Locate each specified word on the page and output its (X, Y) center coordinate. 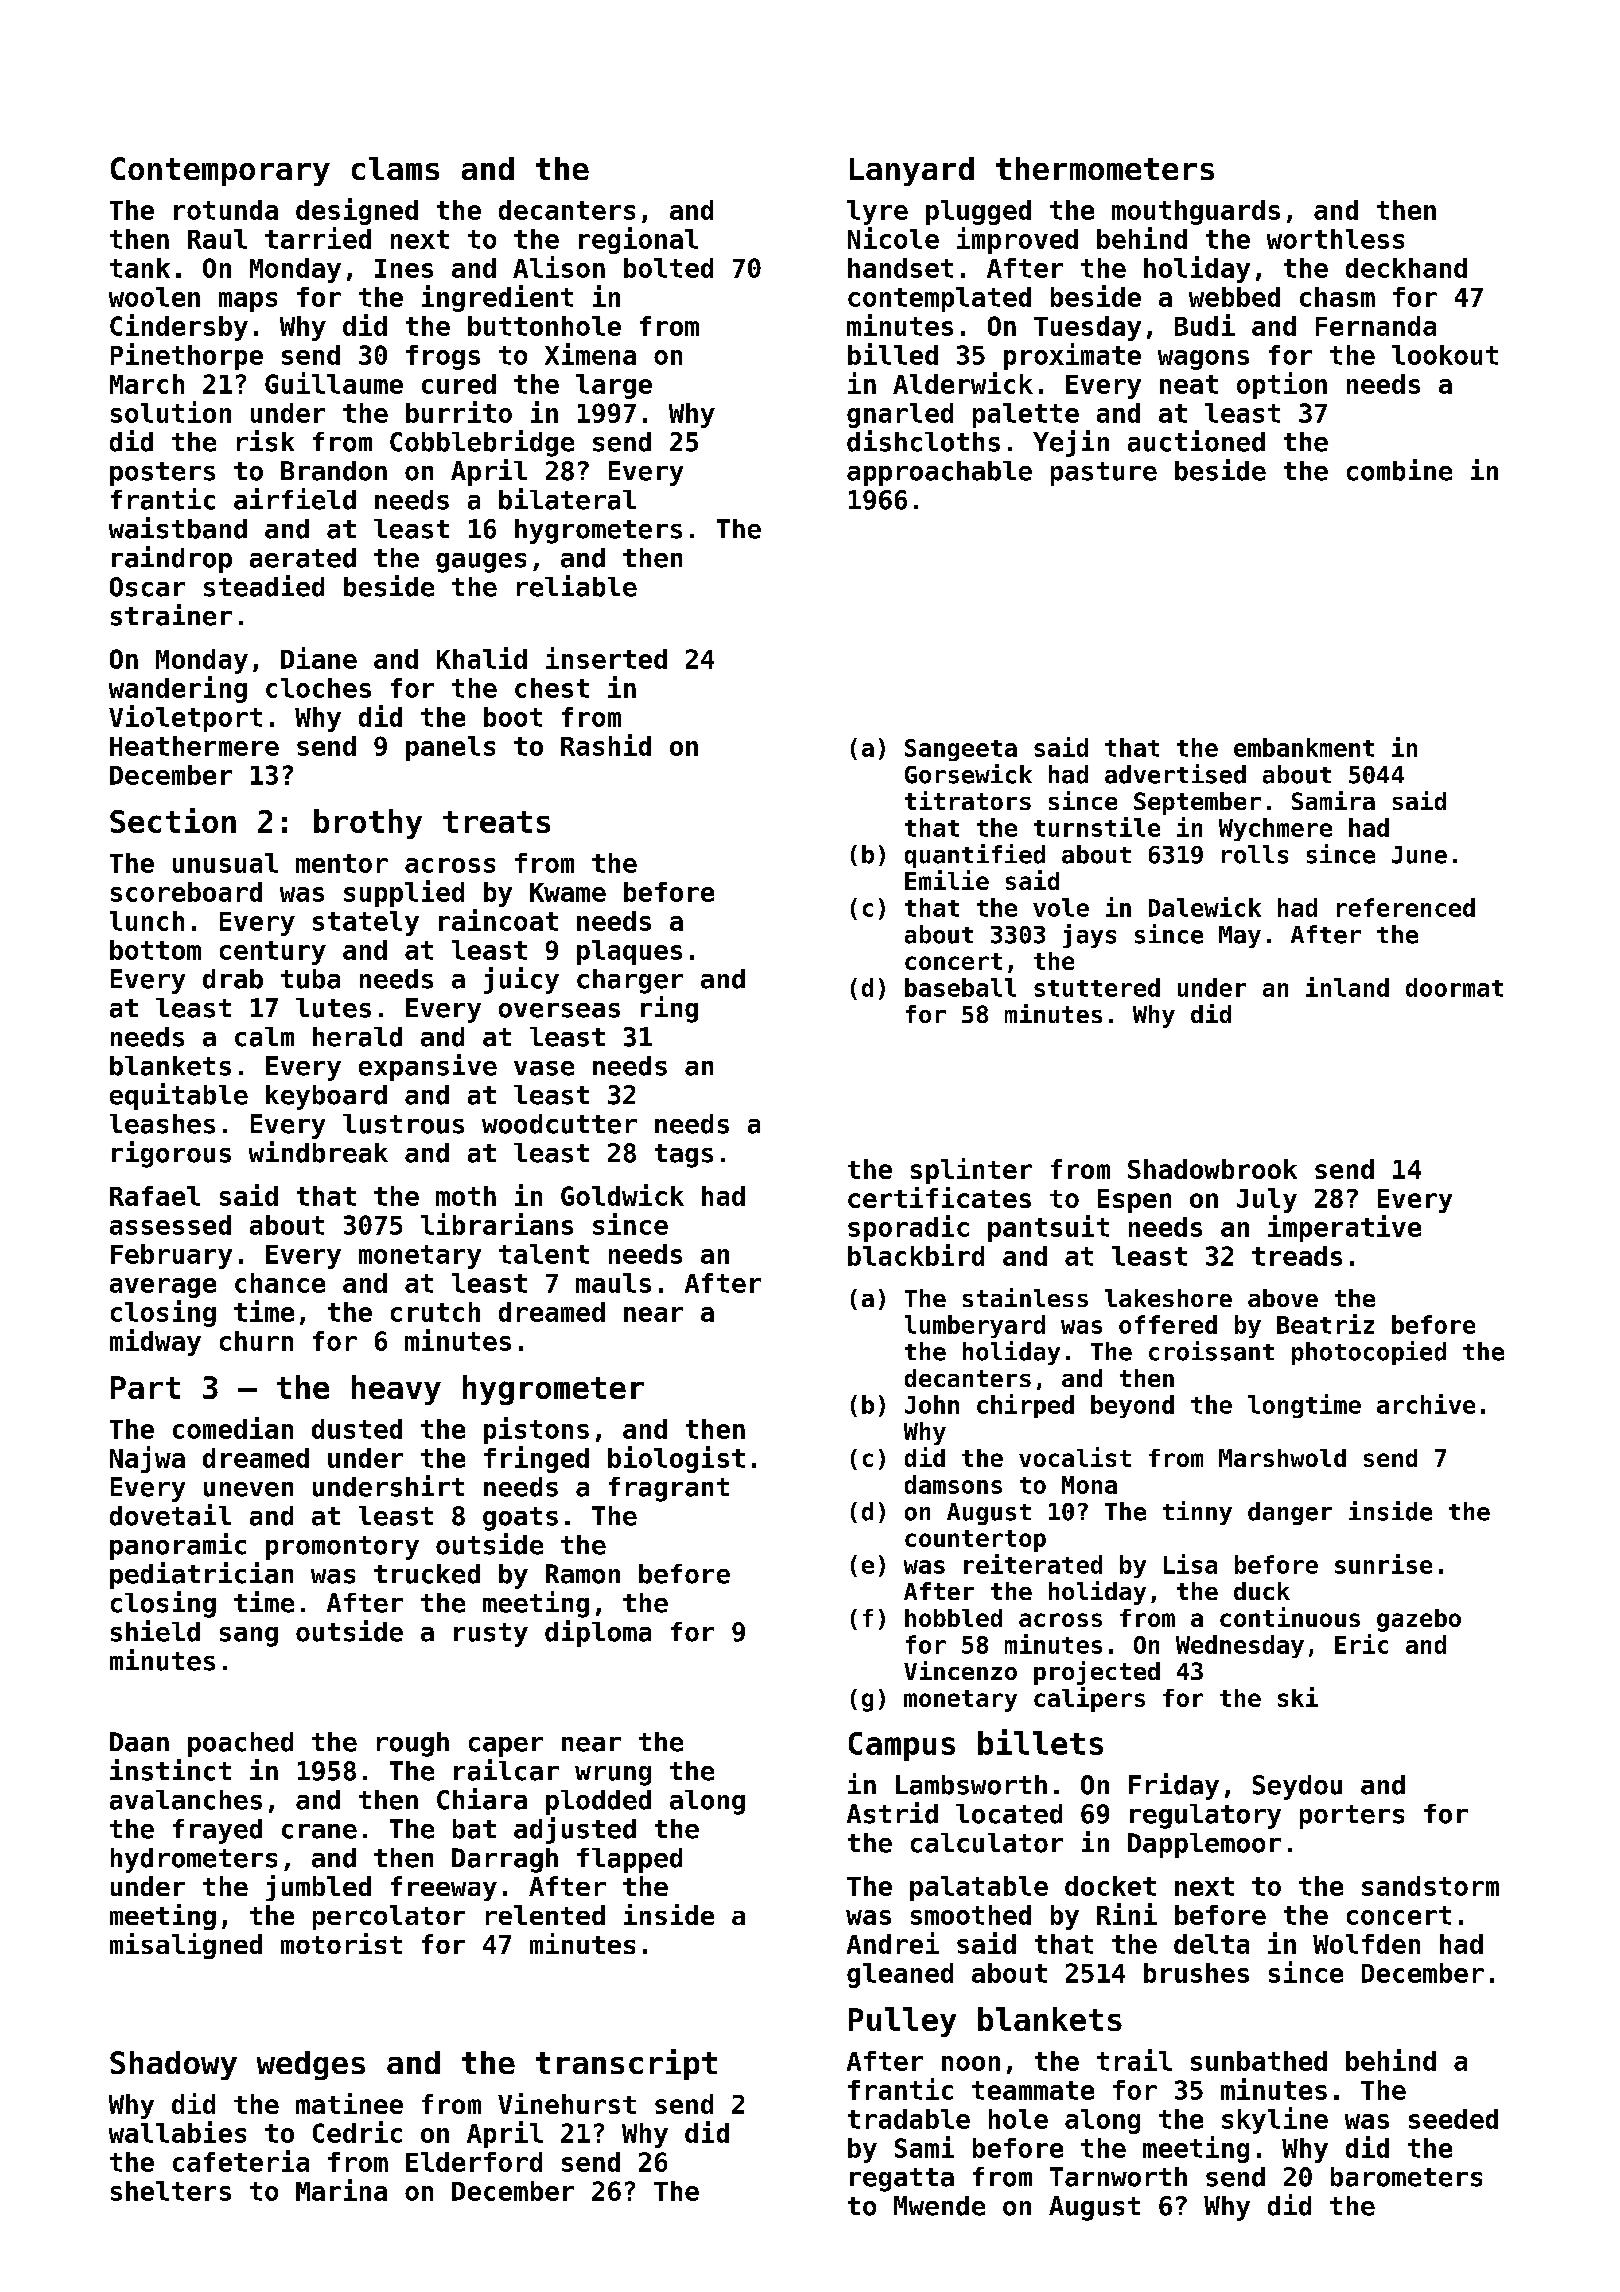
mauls (613, 1283)
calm (264, 1037)
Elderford (474, 2162)
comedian (233, 1428)
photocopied (1369, 1353)
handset (900, 268)
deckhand (1406, 268)
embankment (1304, 747)
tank (140, 268)
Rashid (606, 745)
